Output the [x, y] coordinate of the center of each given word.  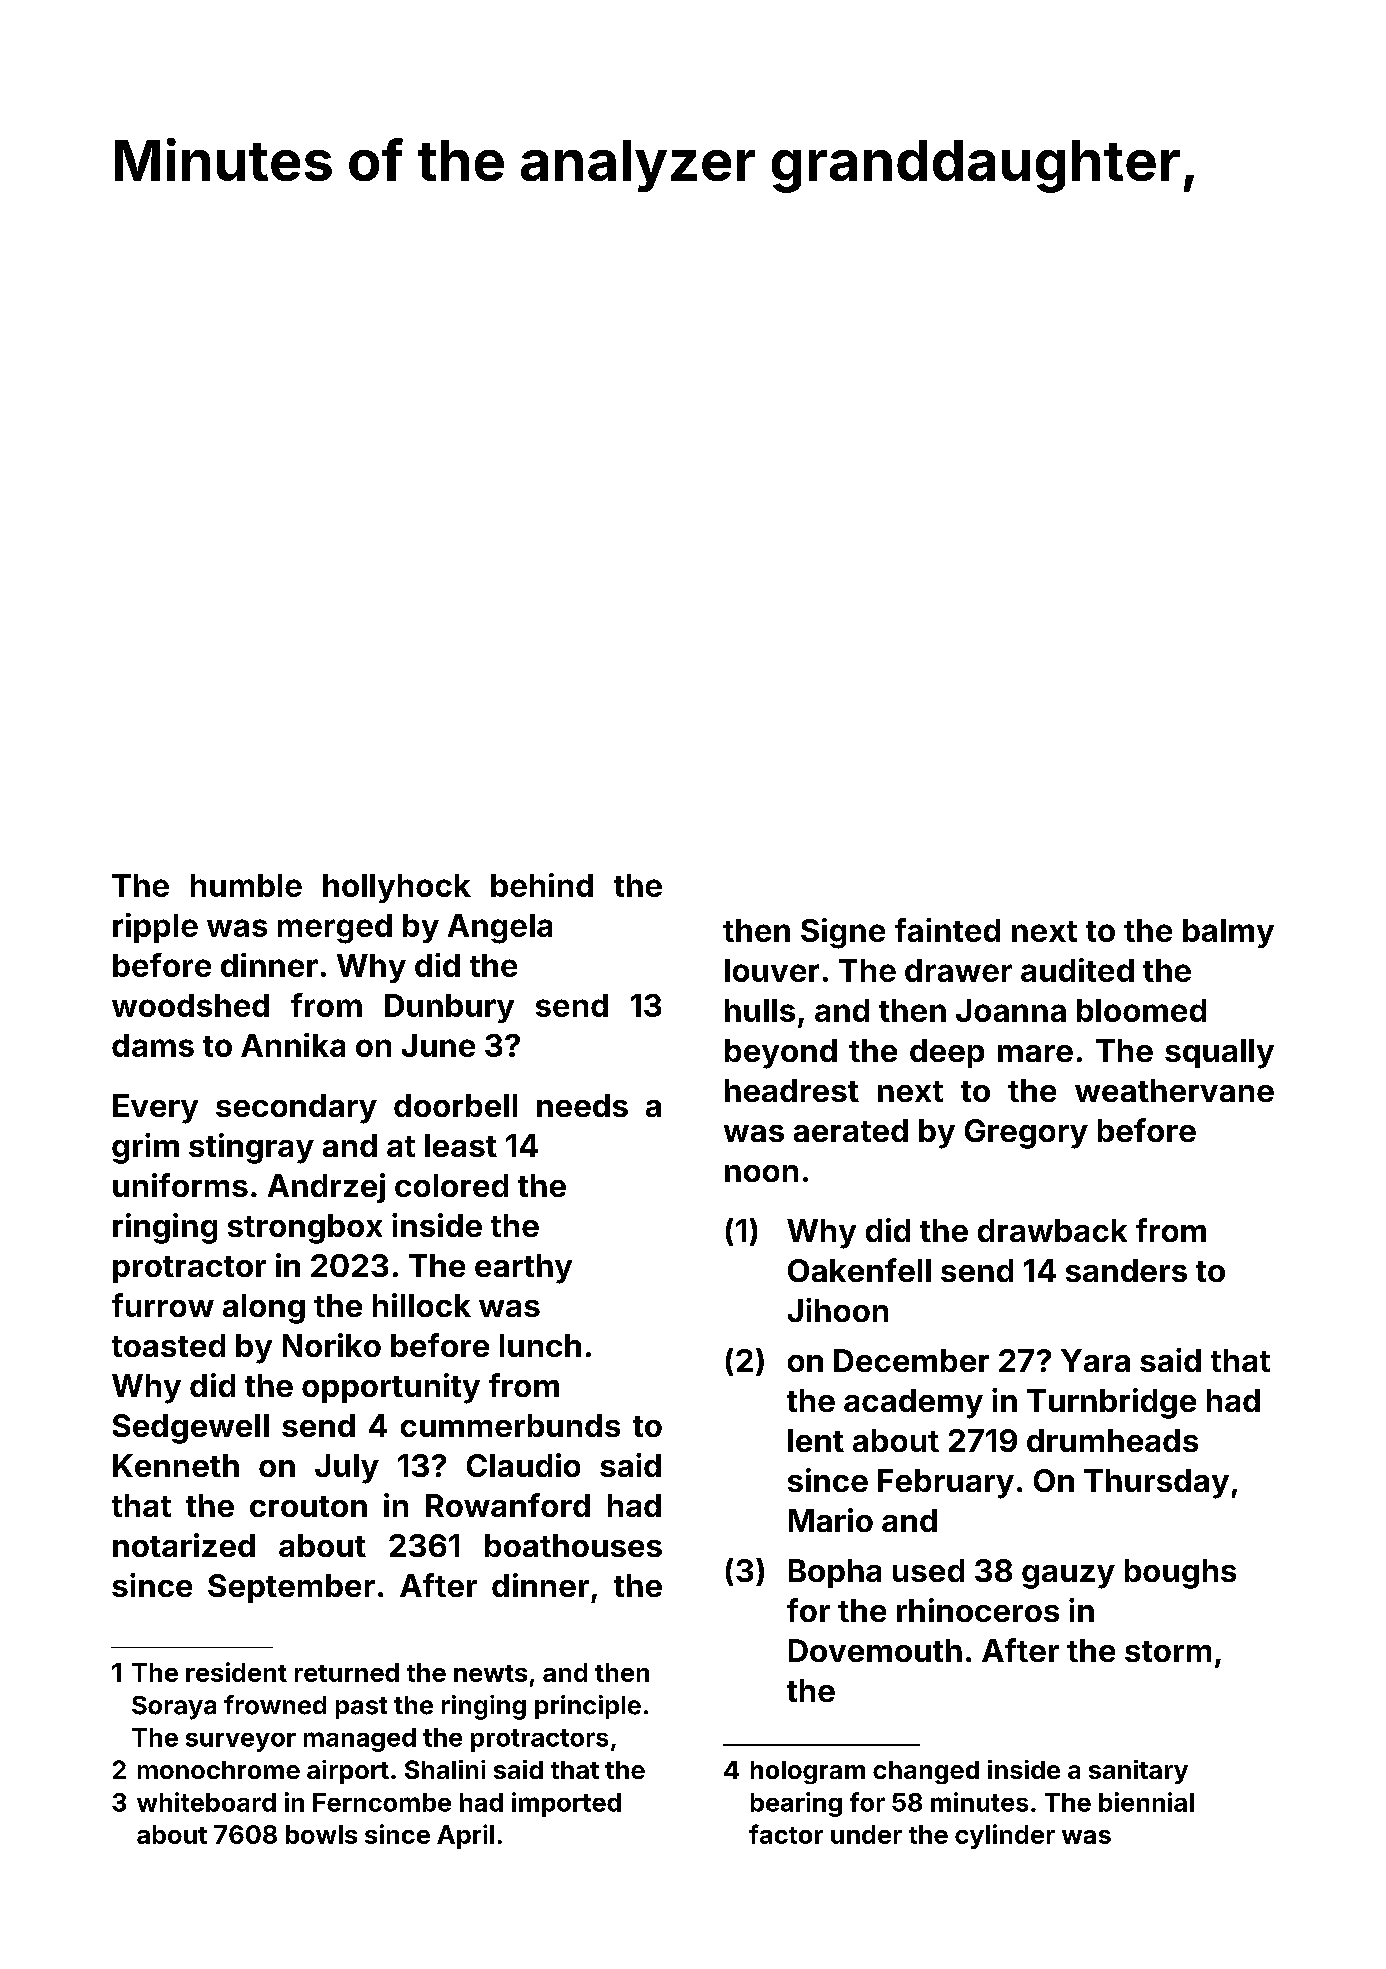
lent [816, 1440]
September [291, 1588]
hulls [760, 1010]
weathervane [1174, 1090]
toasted [168, 1345]
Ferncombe [382, 1802]
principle [588, 1707]
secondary [296, 1109]
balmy [1228, 933]
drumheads [1112, 1440]
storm [1168, 1651]
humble [246, 885]
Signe [843, 933]
